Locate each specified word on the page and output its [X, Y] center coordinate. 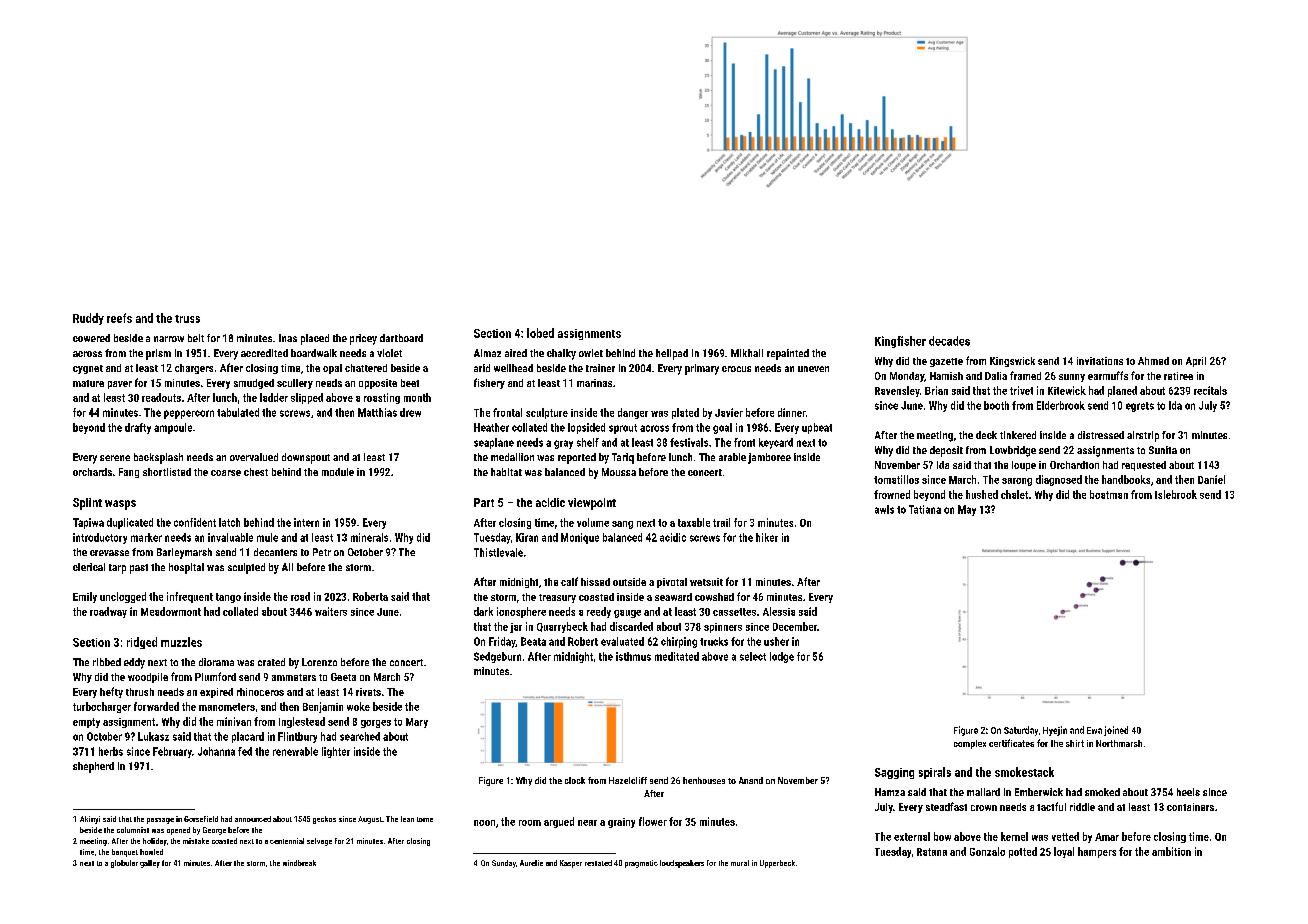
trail [721, 522]
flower [653, 821]
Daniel [1211, 479]
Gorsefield [201, 819]
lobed [540, 333]
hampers [1097, 852]
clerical [89, 567]
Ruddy [88, 319]
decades [949, 341]
